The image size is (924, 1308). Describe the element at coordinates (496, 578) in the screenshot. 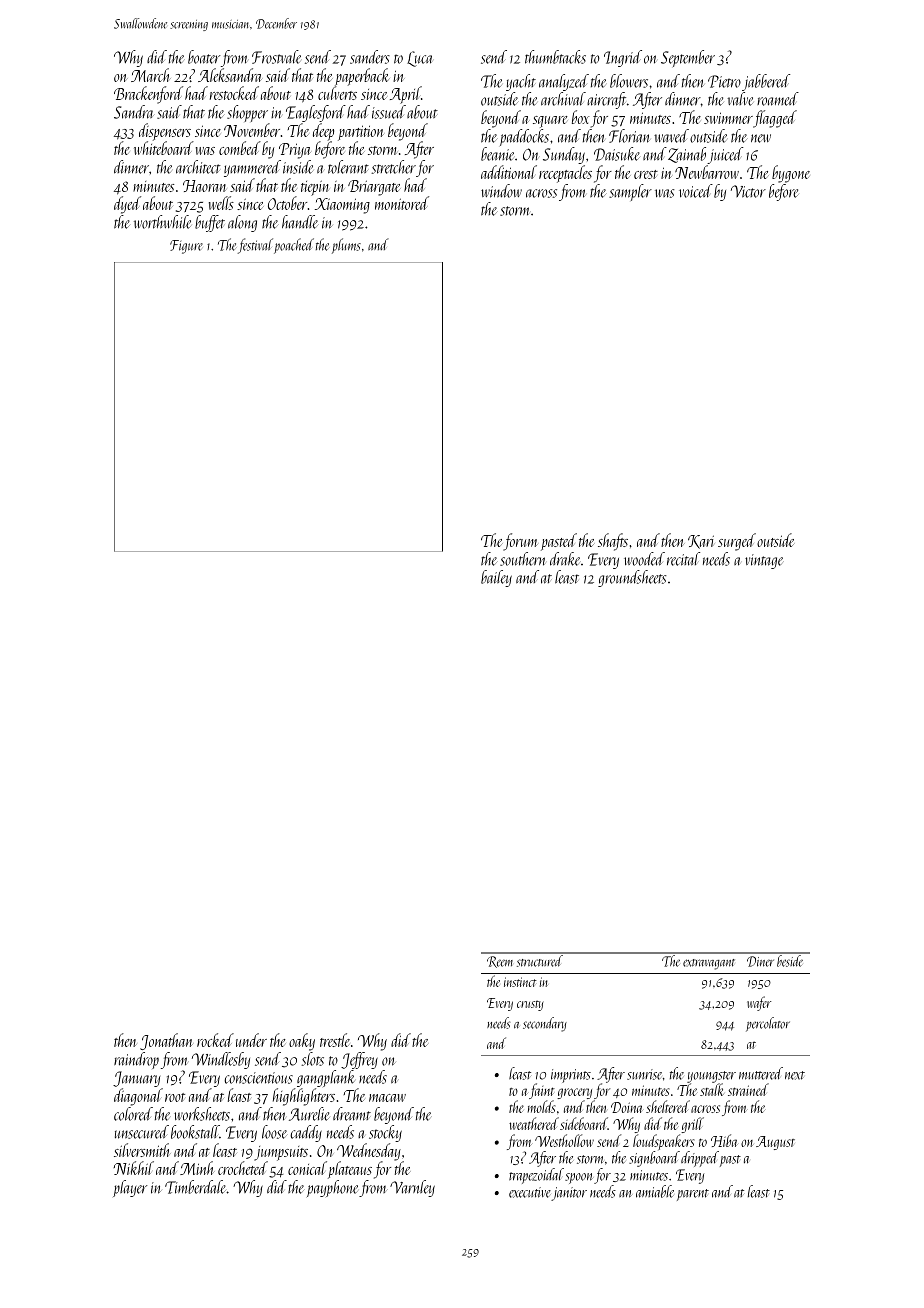

I see `bailey` at that location.
